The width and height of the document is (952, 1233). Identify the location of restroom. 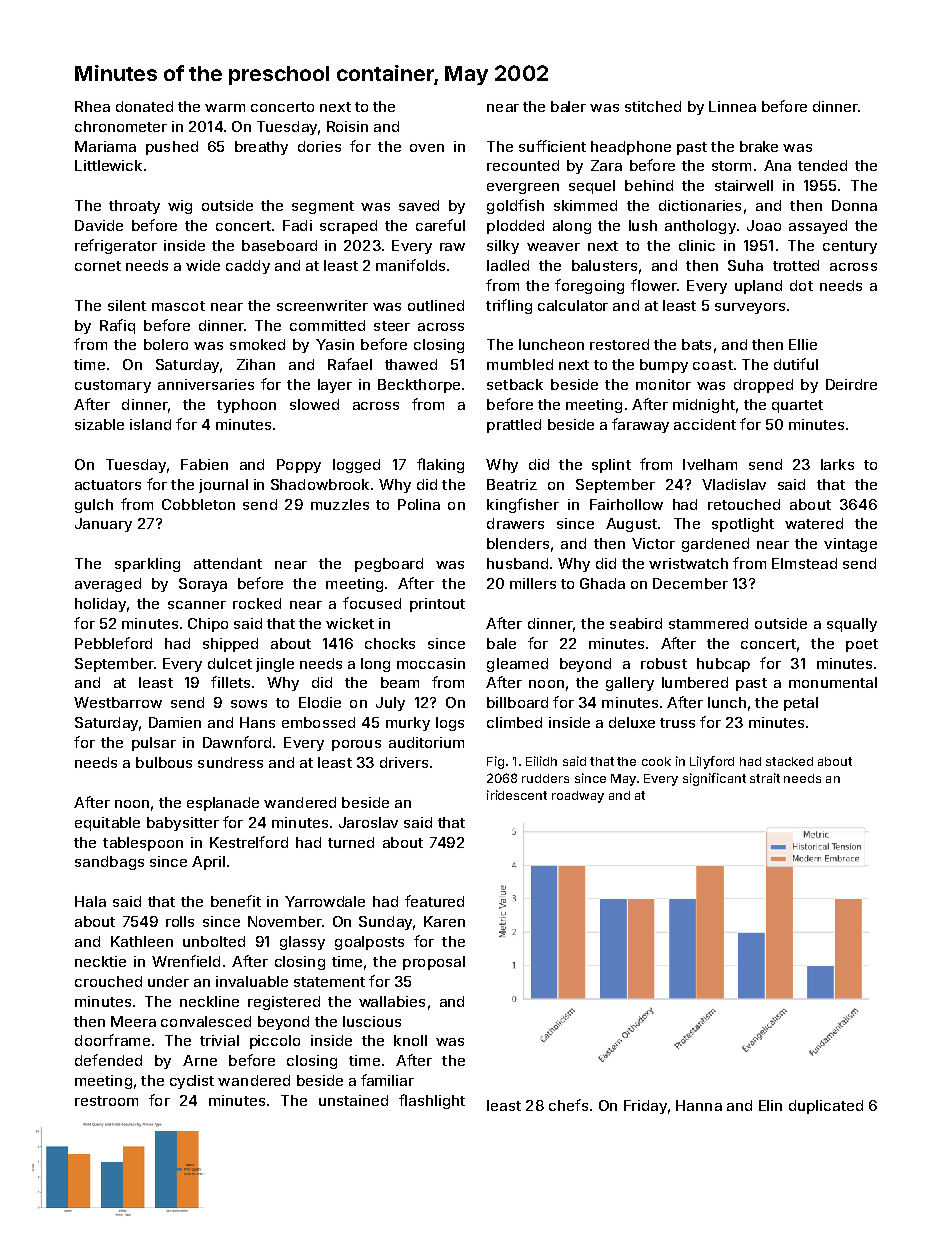
(106, 1101).
